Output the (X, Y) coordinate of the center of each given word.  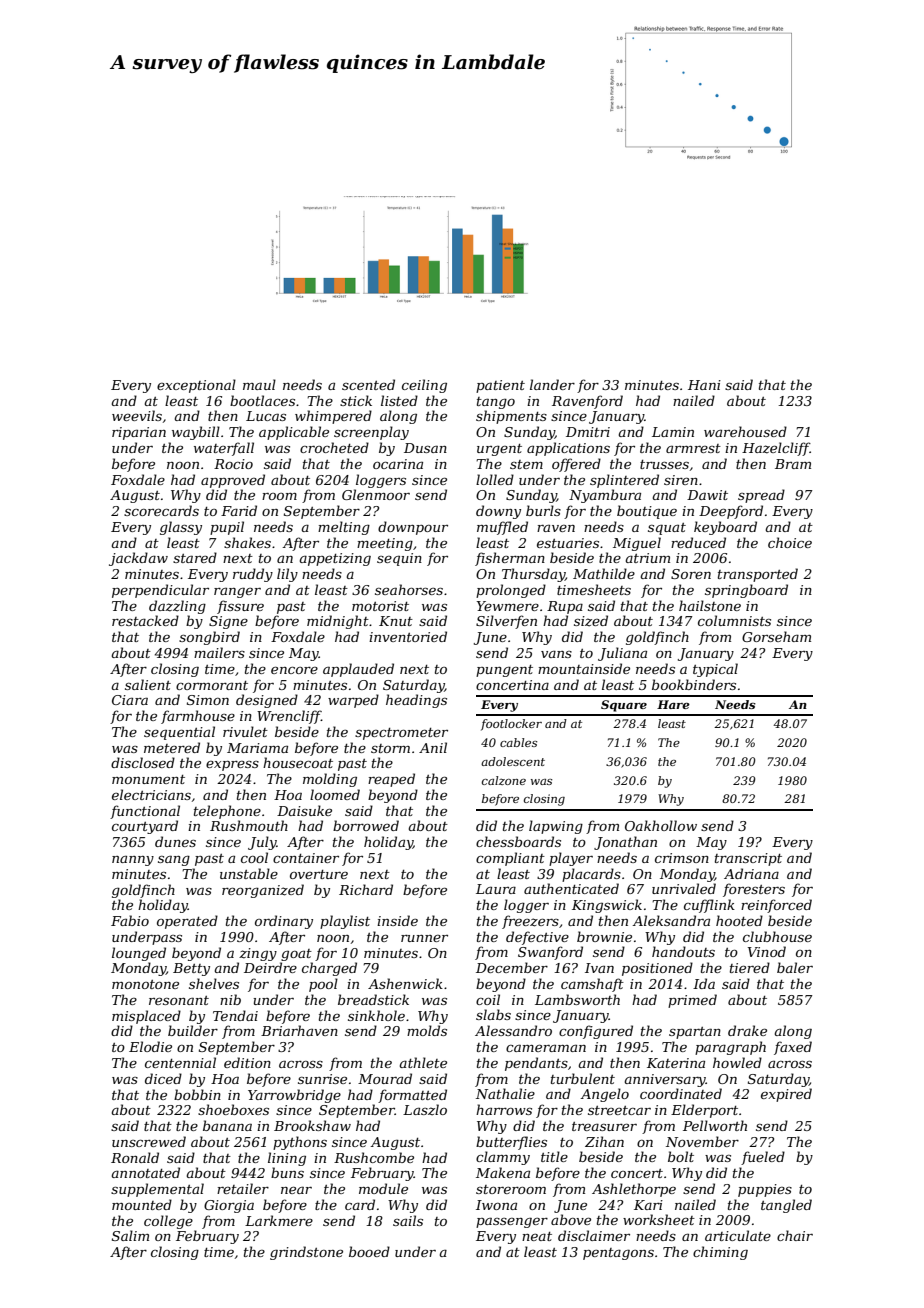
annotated (145, 1172)
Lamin (673, 432)
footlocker (511, 725)
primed (692, 1001)
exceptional (196, 386)
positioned (657, 969)
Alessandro (513, 1030)
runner (424, 938)
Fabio (130, 920)
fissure (240, 607)
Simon (208, 700)
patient (500, 386)
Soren (691, 574)
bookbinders (694, 684)
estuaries (568, 543)
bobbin (197, 1094)
